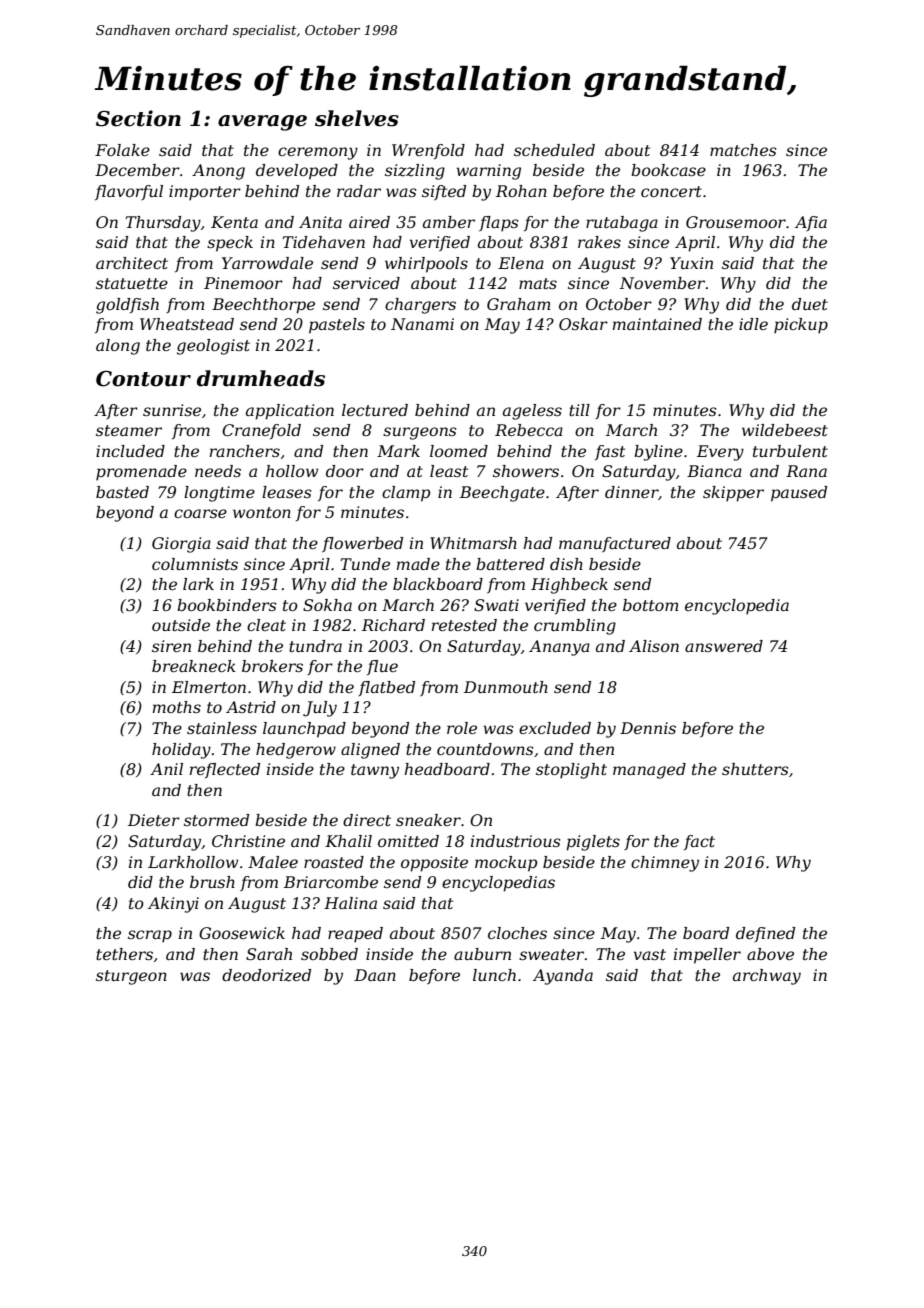  I want to click on brush, so click(212, 882).
